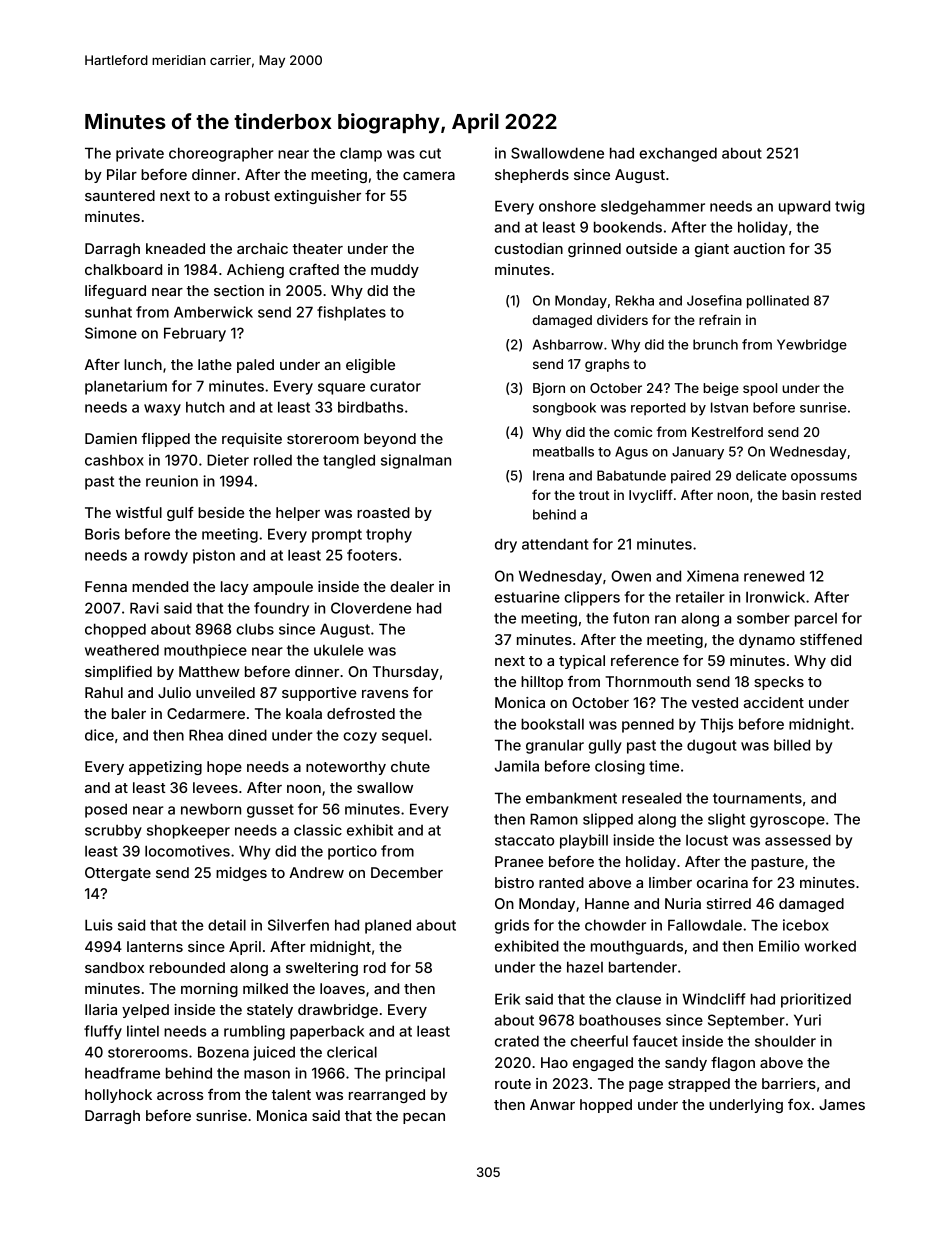 This image has width=952, height=1233. I want to click on gulf, so click(180, 514).
